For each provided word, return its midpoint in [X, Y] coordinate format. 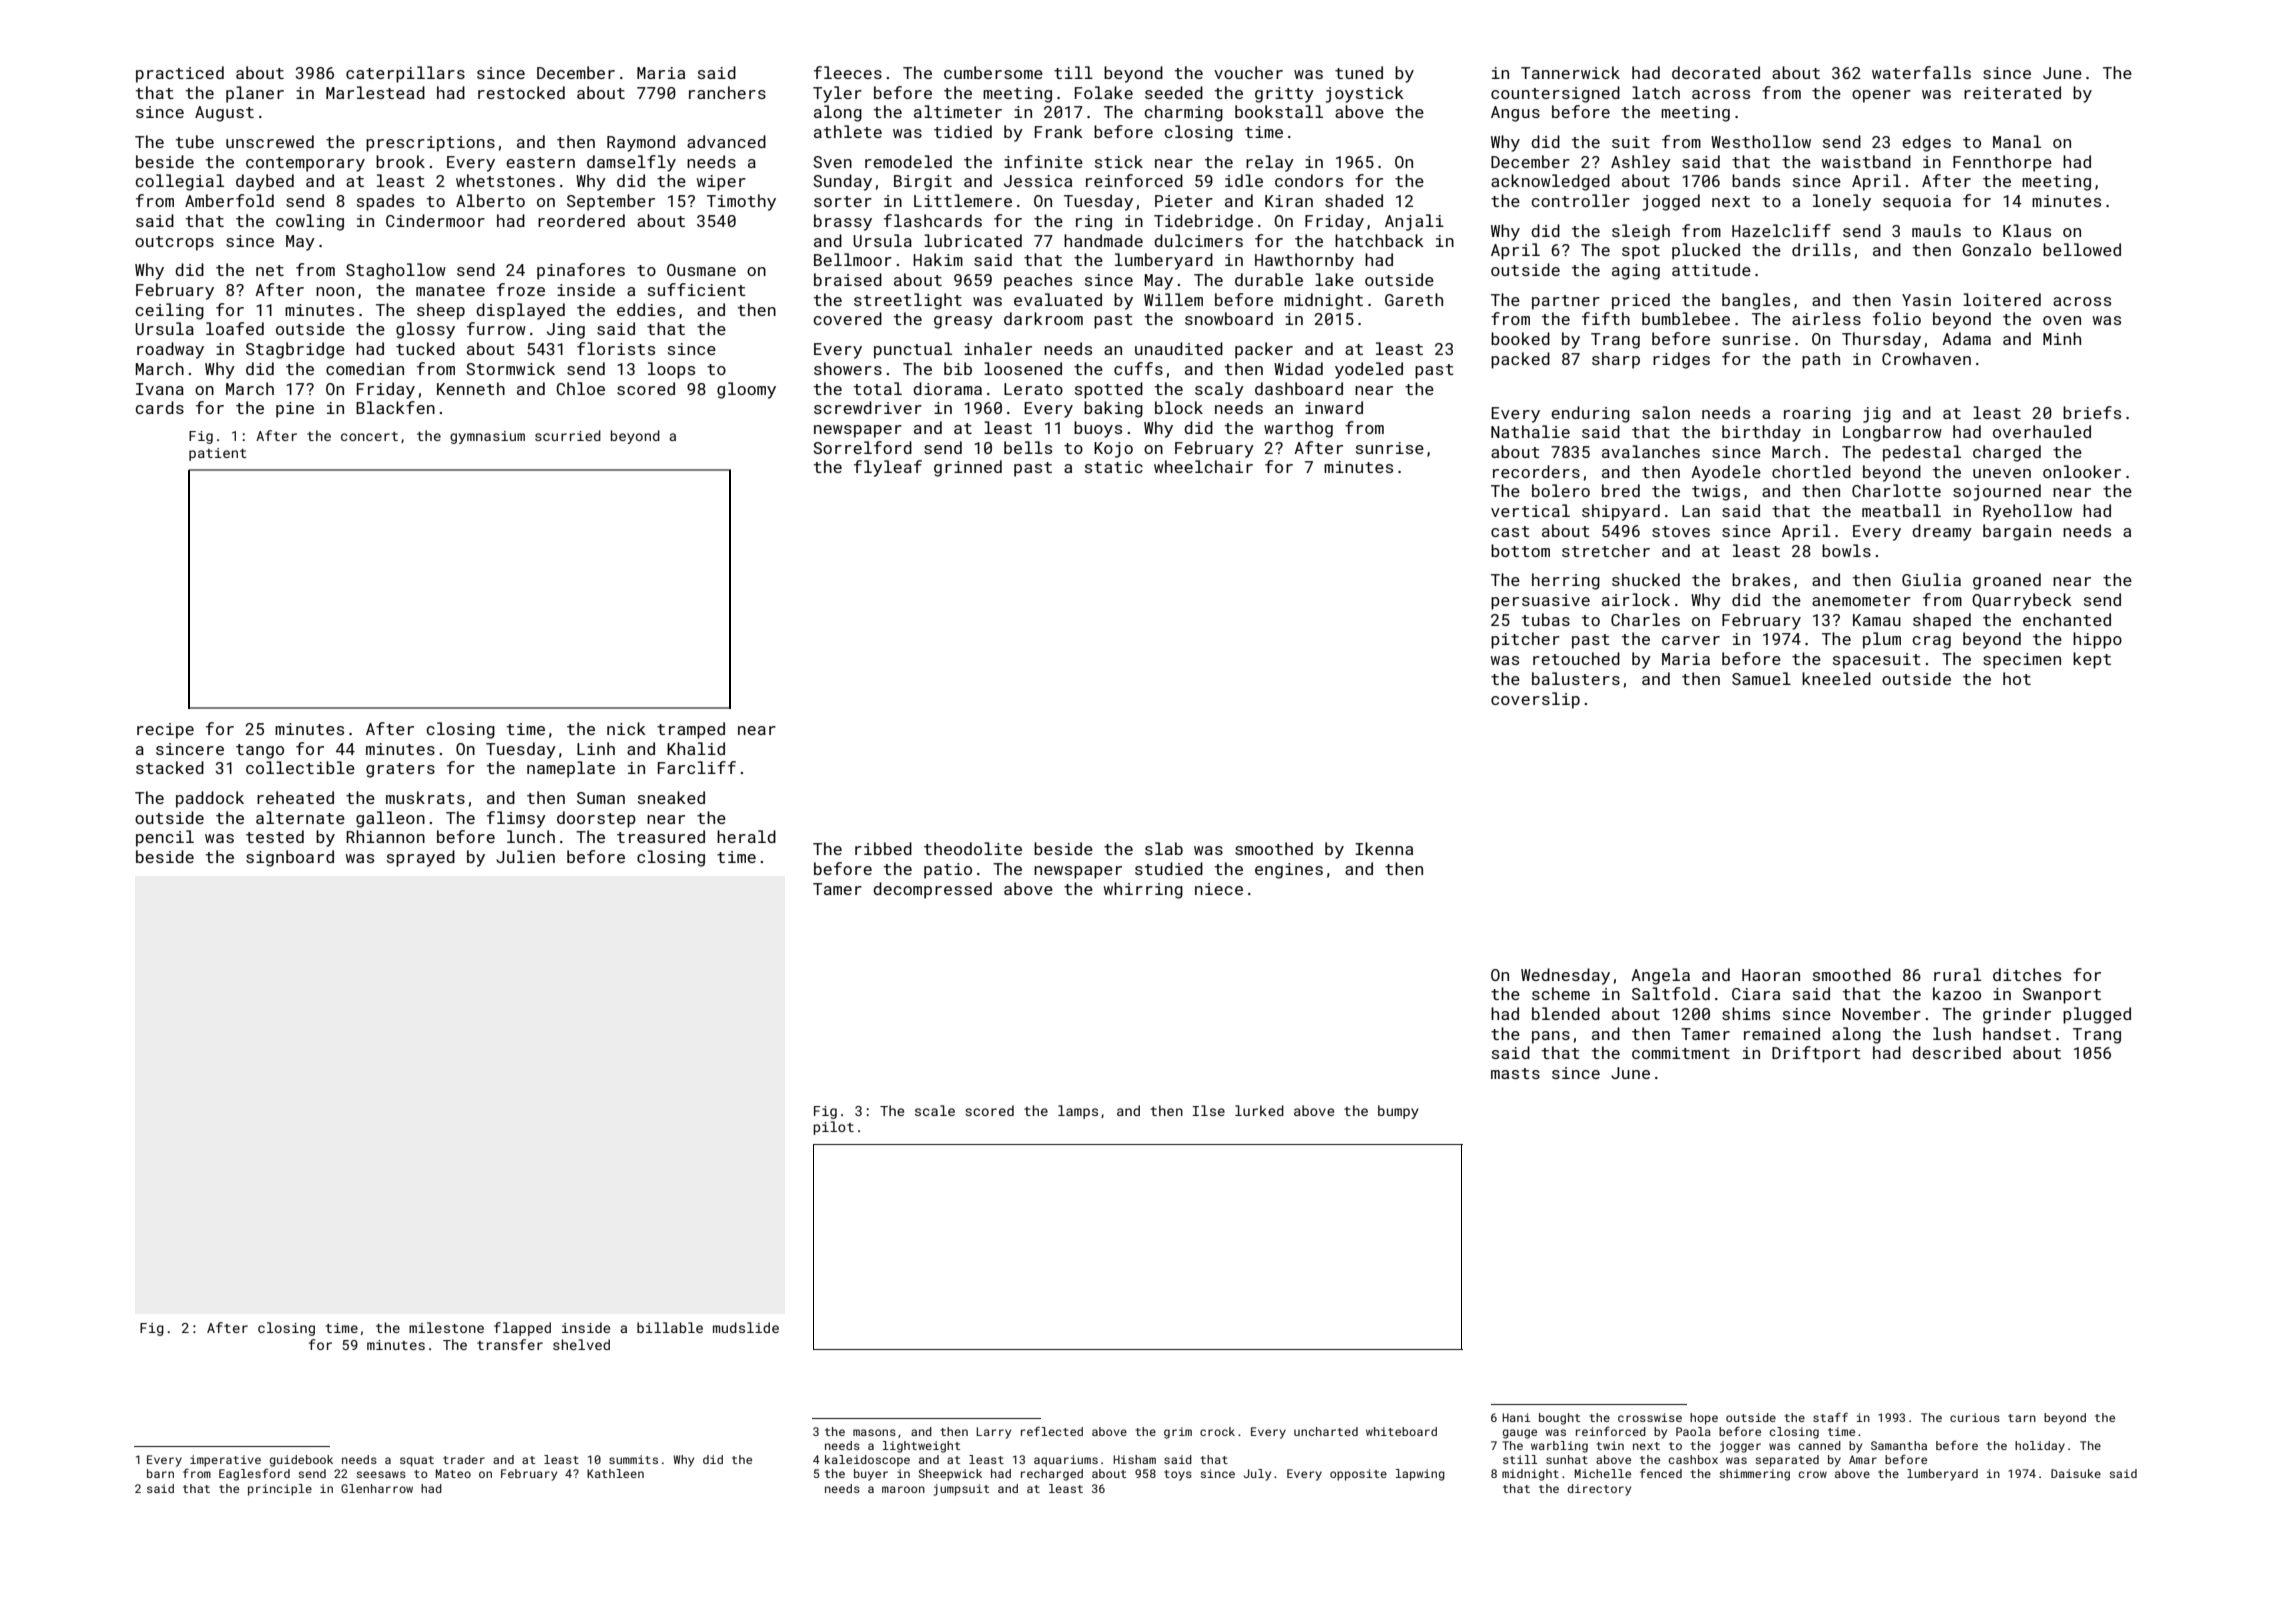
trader [464, 1459]
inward [1334, 407]
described [1956, 1052]
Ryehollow [2027, 512]
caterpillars [405, 74]
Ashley [1641, 163]
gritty [1284, 95]
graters [400, 770]
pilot [834, 1128]
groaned [2007, 581]
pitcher [1525, 640]
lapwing [1420, 1475]
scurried [568, 435]
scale [935, 1110]
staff [1830, 1417]
